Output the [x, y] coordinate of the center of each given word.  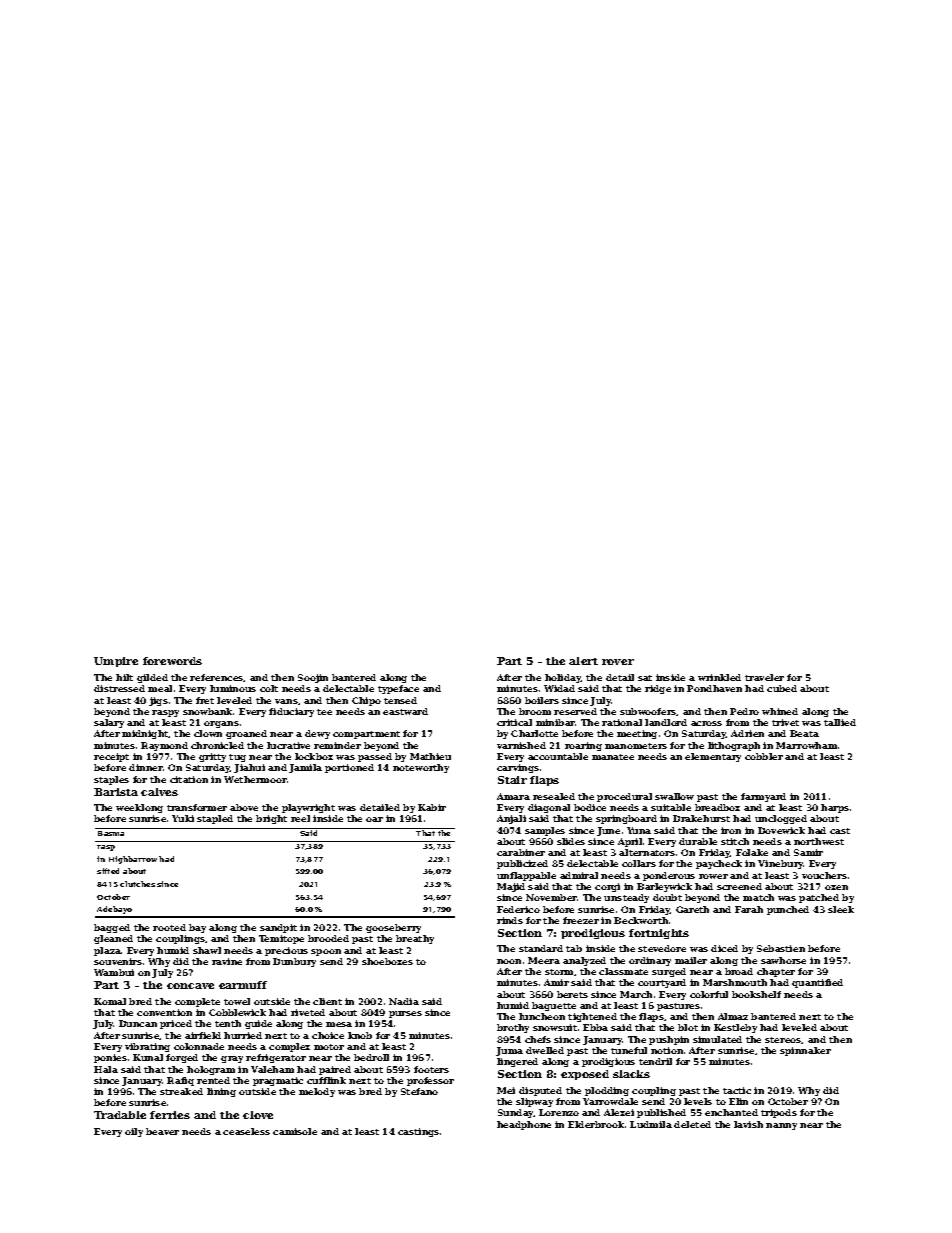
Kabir [432, 807]
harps [835, 808]
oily [134, 1132]
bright [271, 819]
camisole [295, 1131]
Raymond [164, 746]
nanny [781, 1126]
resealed [554, 796]
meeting [637, 734]
